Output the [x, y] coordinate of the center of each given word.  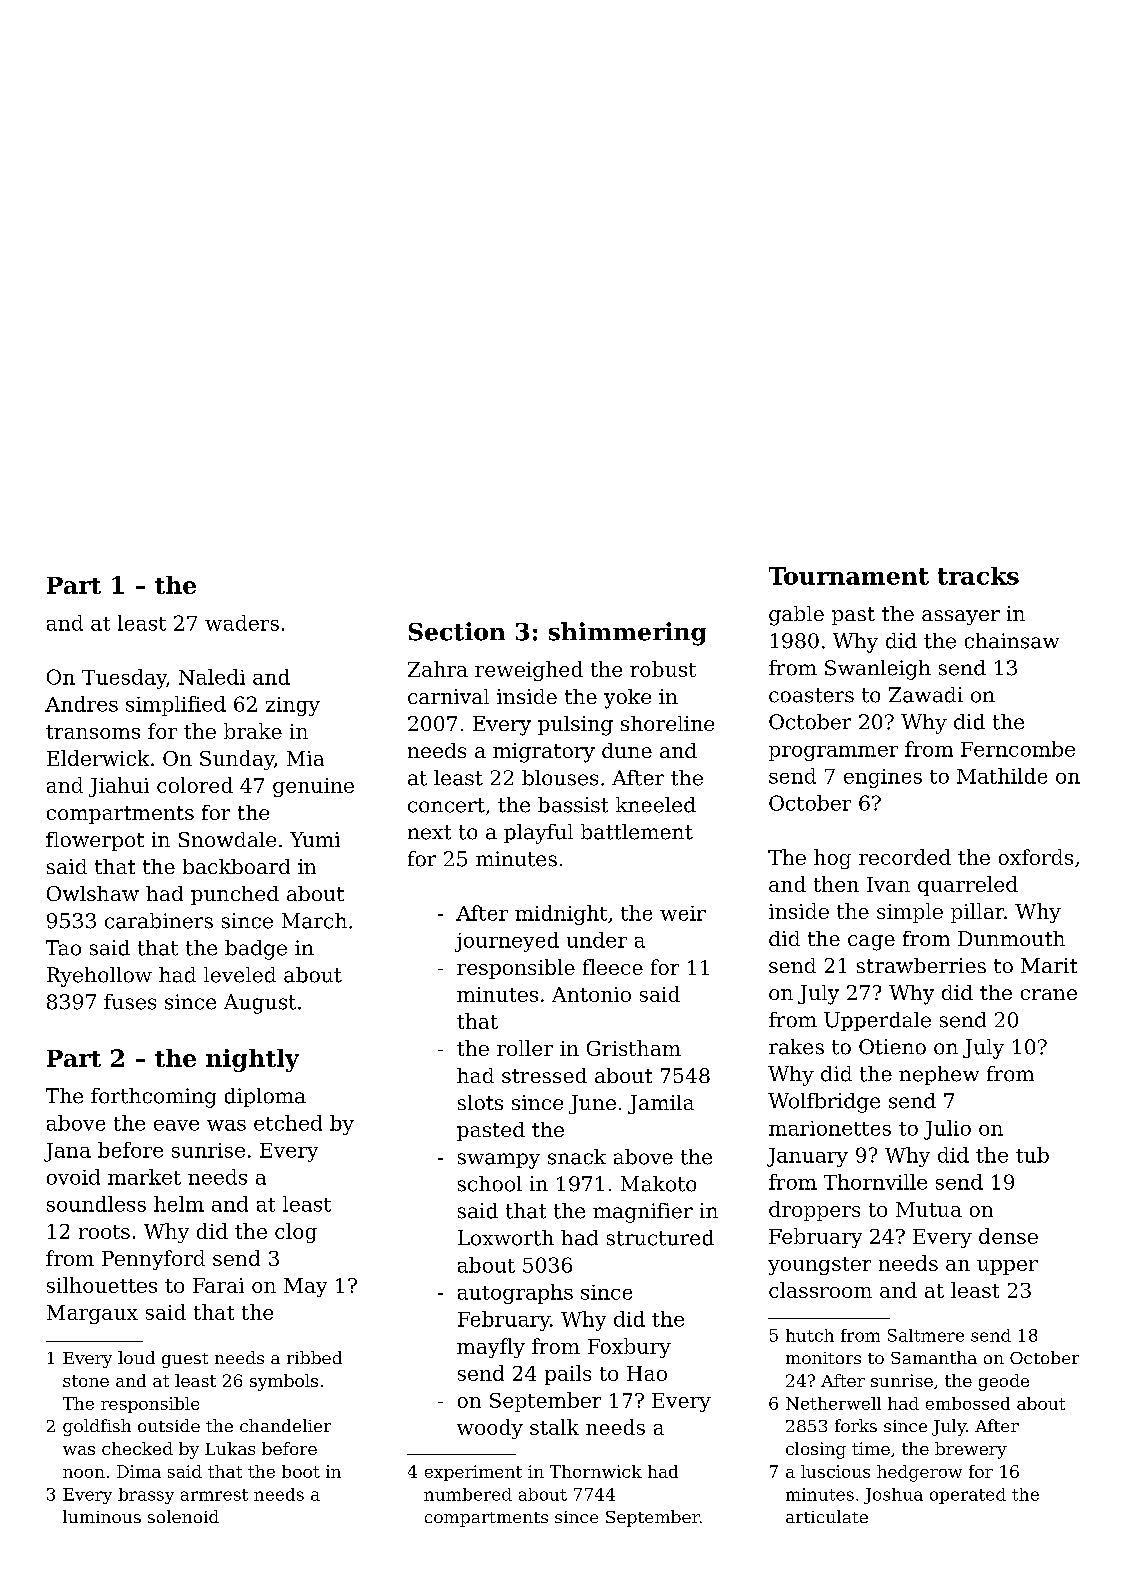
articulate [827, 1516]
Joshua [893, 1496]
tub [1032, 1155]
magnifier [643, 1213]
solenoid [183, 1516]
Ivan [888, 884]
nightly [252, 1060]
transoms [93, 732]
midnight [561, 915]
